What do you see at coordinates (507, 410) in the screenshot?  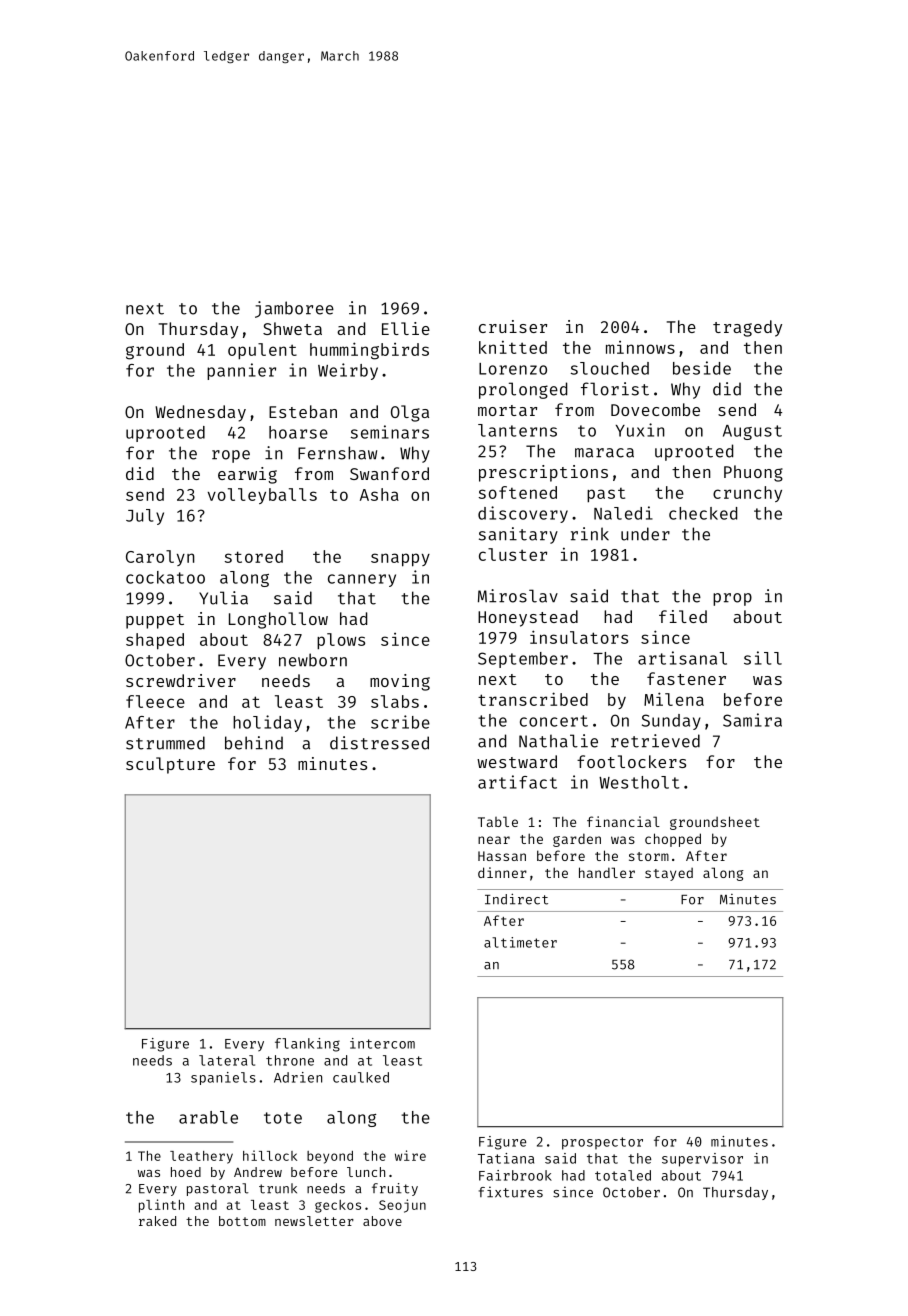 I see `mortar` at bounding box center [507, 410].
